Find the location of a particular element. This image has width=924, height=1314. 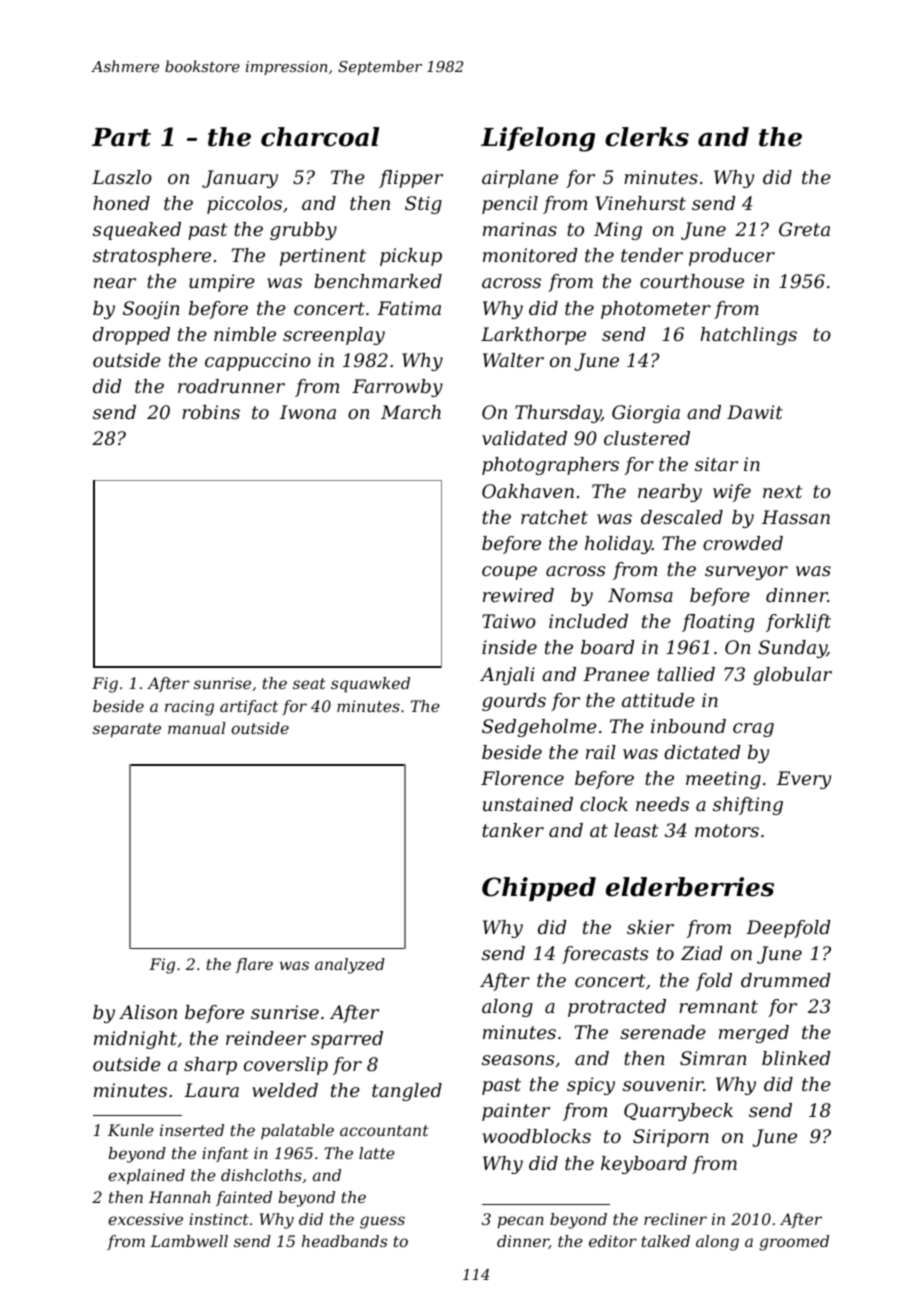

March is located at coordinates (411, 412).
